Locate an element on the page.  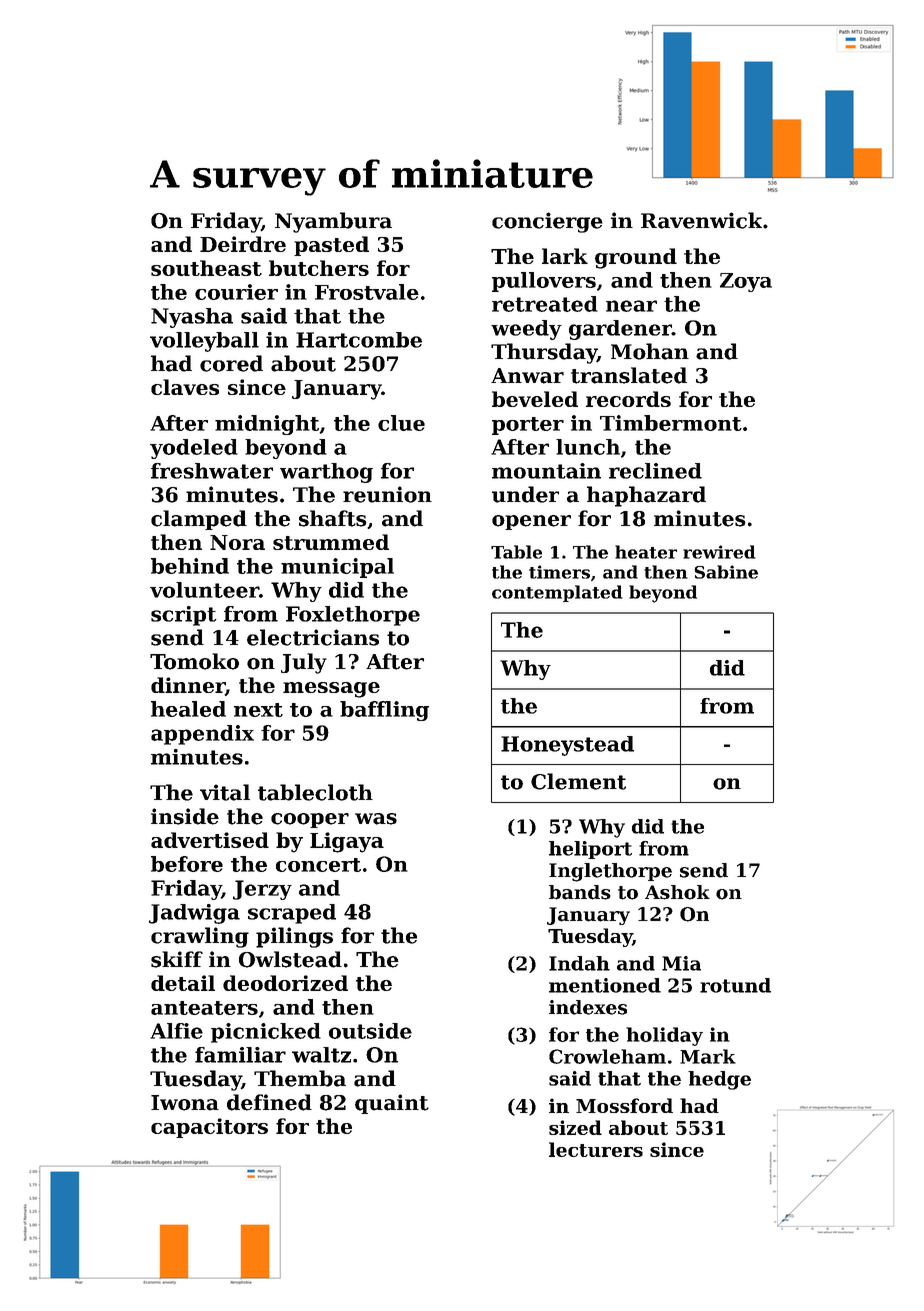
crawling is located at coordinates (200, 937).
